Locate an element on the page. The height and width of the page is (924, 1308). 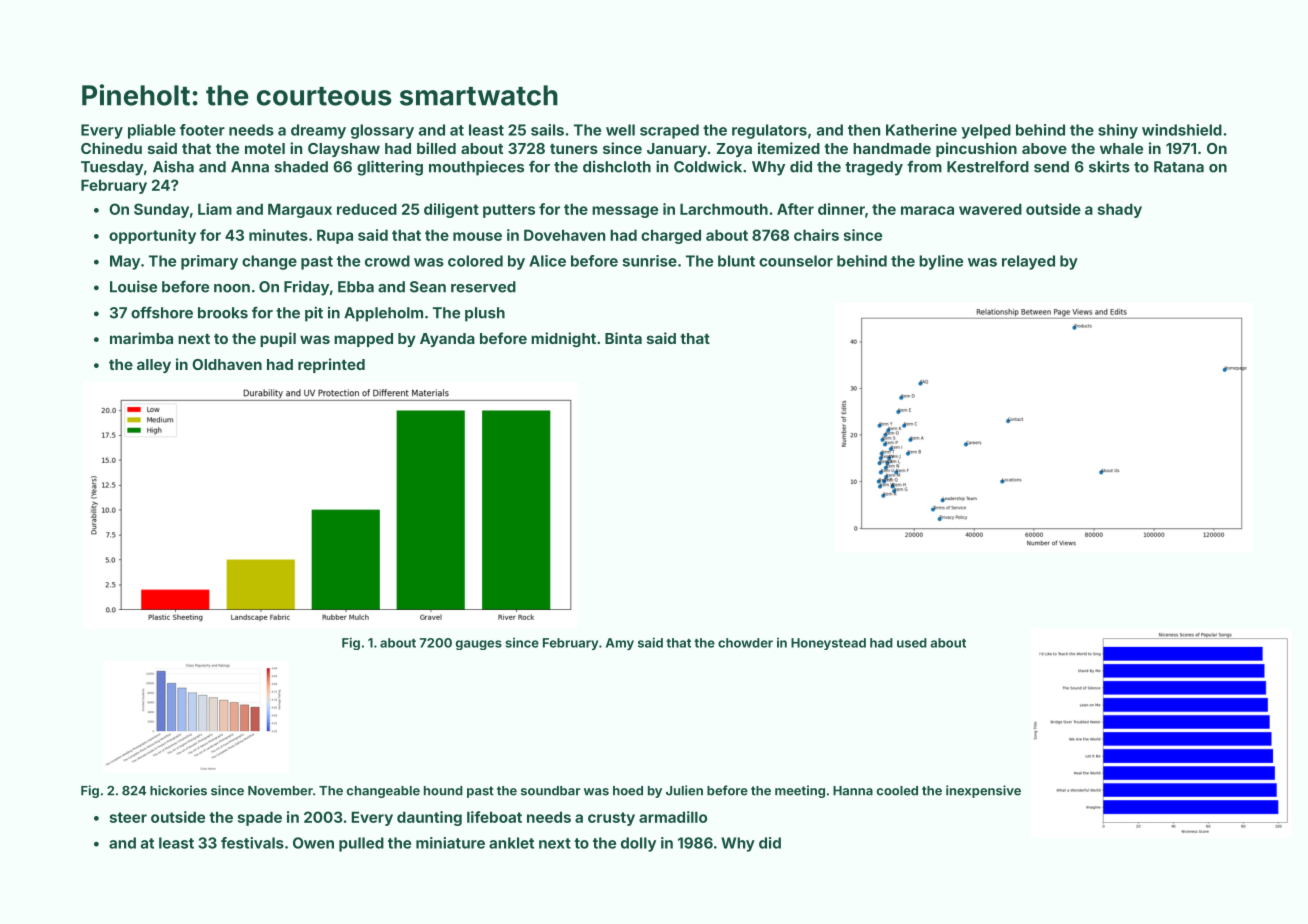
midnight is located at coordinates (563, 340).
